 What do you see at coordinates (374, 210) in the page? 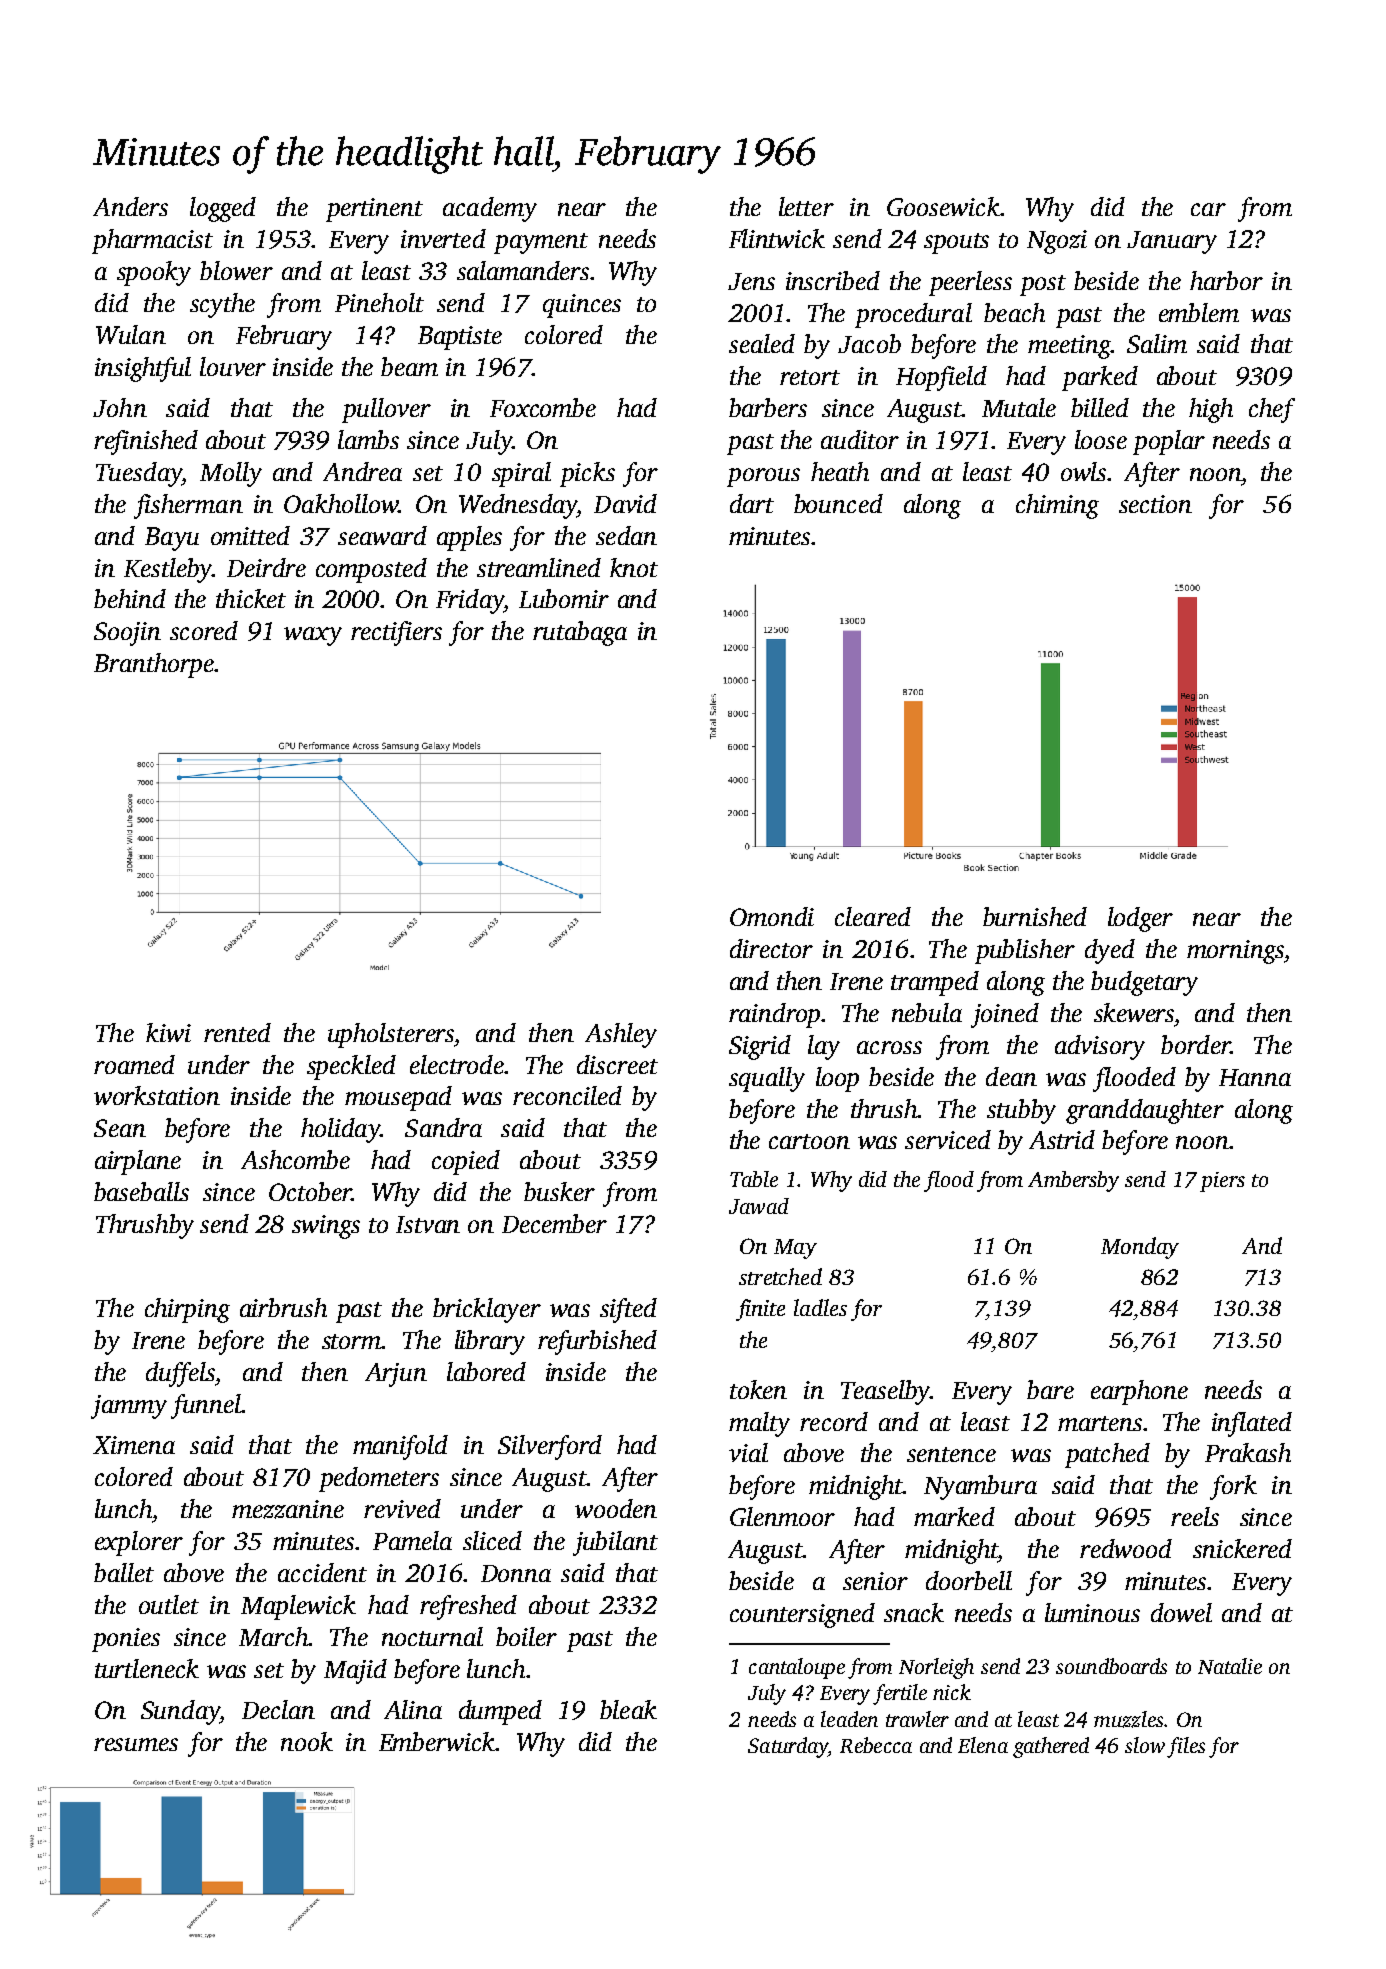
I see `pertinent` at bounding box center [374, 210].
